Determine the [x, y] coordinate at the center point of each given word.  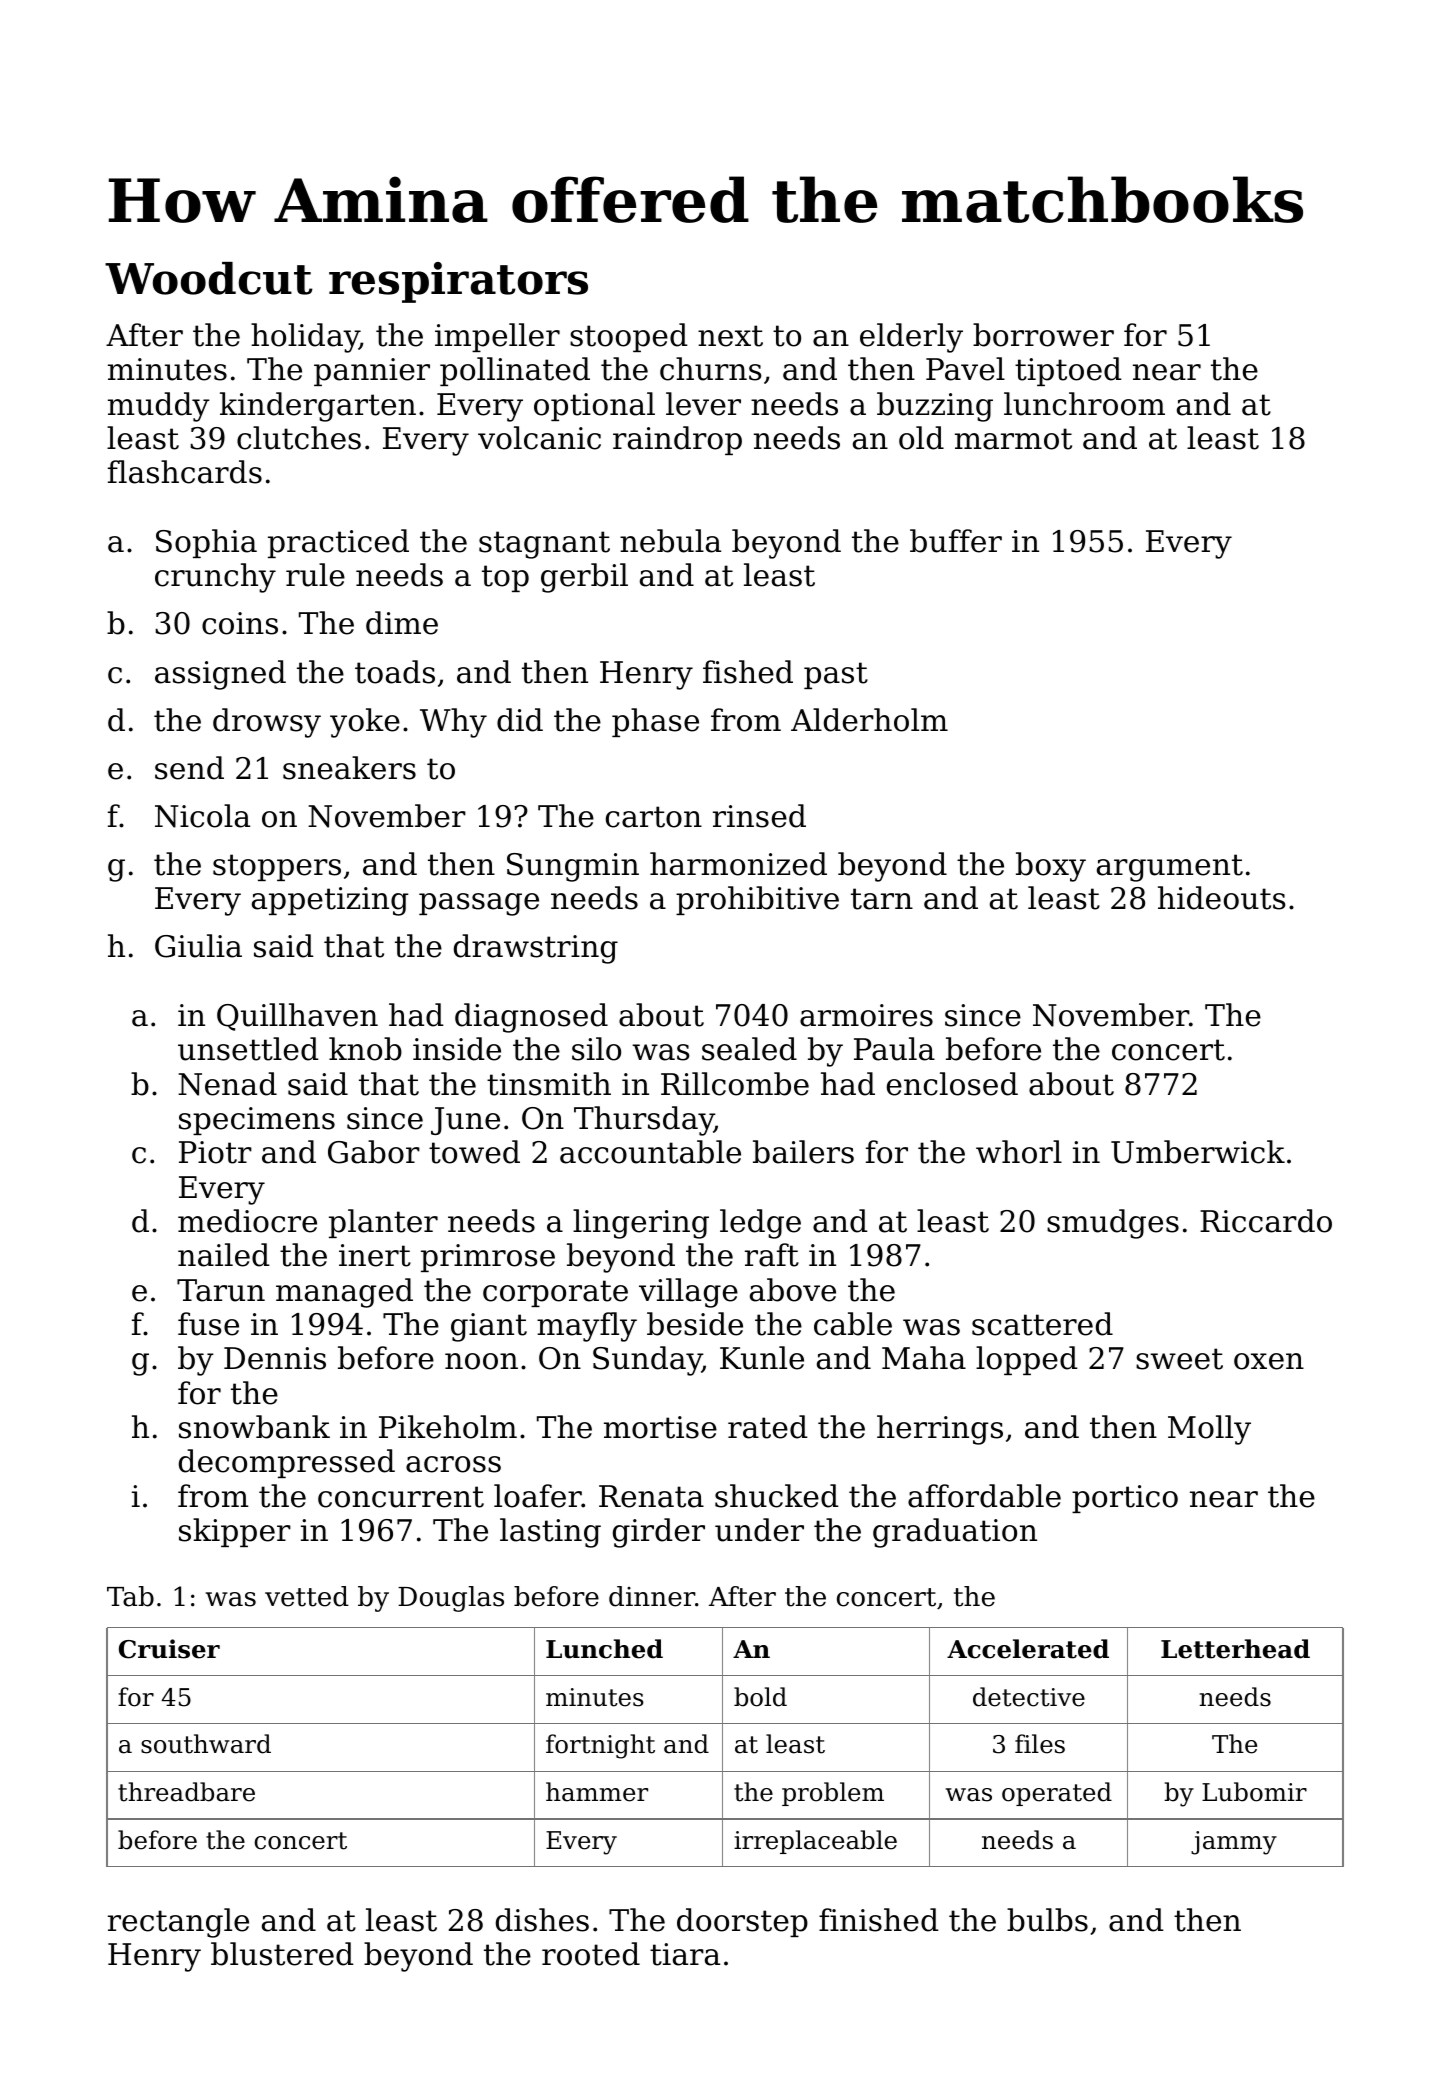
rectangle [178, 1923]
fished [748, 672]
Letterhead [1235, 1649]
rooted [591, 1954]
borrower [1043, 335]
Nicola [202, 816]
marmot [1013, 439]
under [759, 1530]
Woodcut [209, 278]
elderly [911, 338]
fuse [208, 1324]
